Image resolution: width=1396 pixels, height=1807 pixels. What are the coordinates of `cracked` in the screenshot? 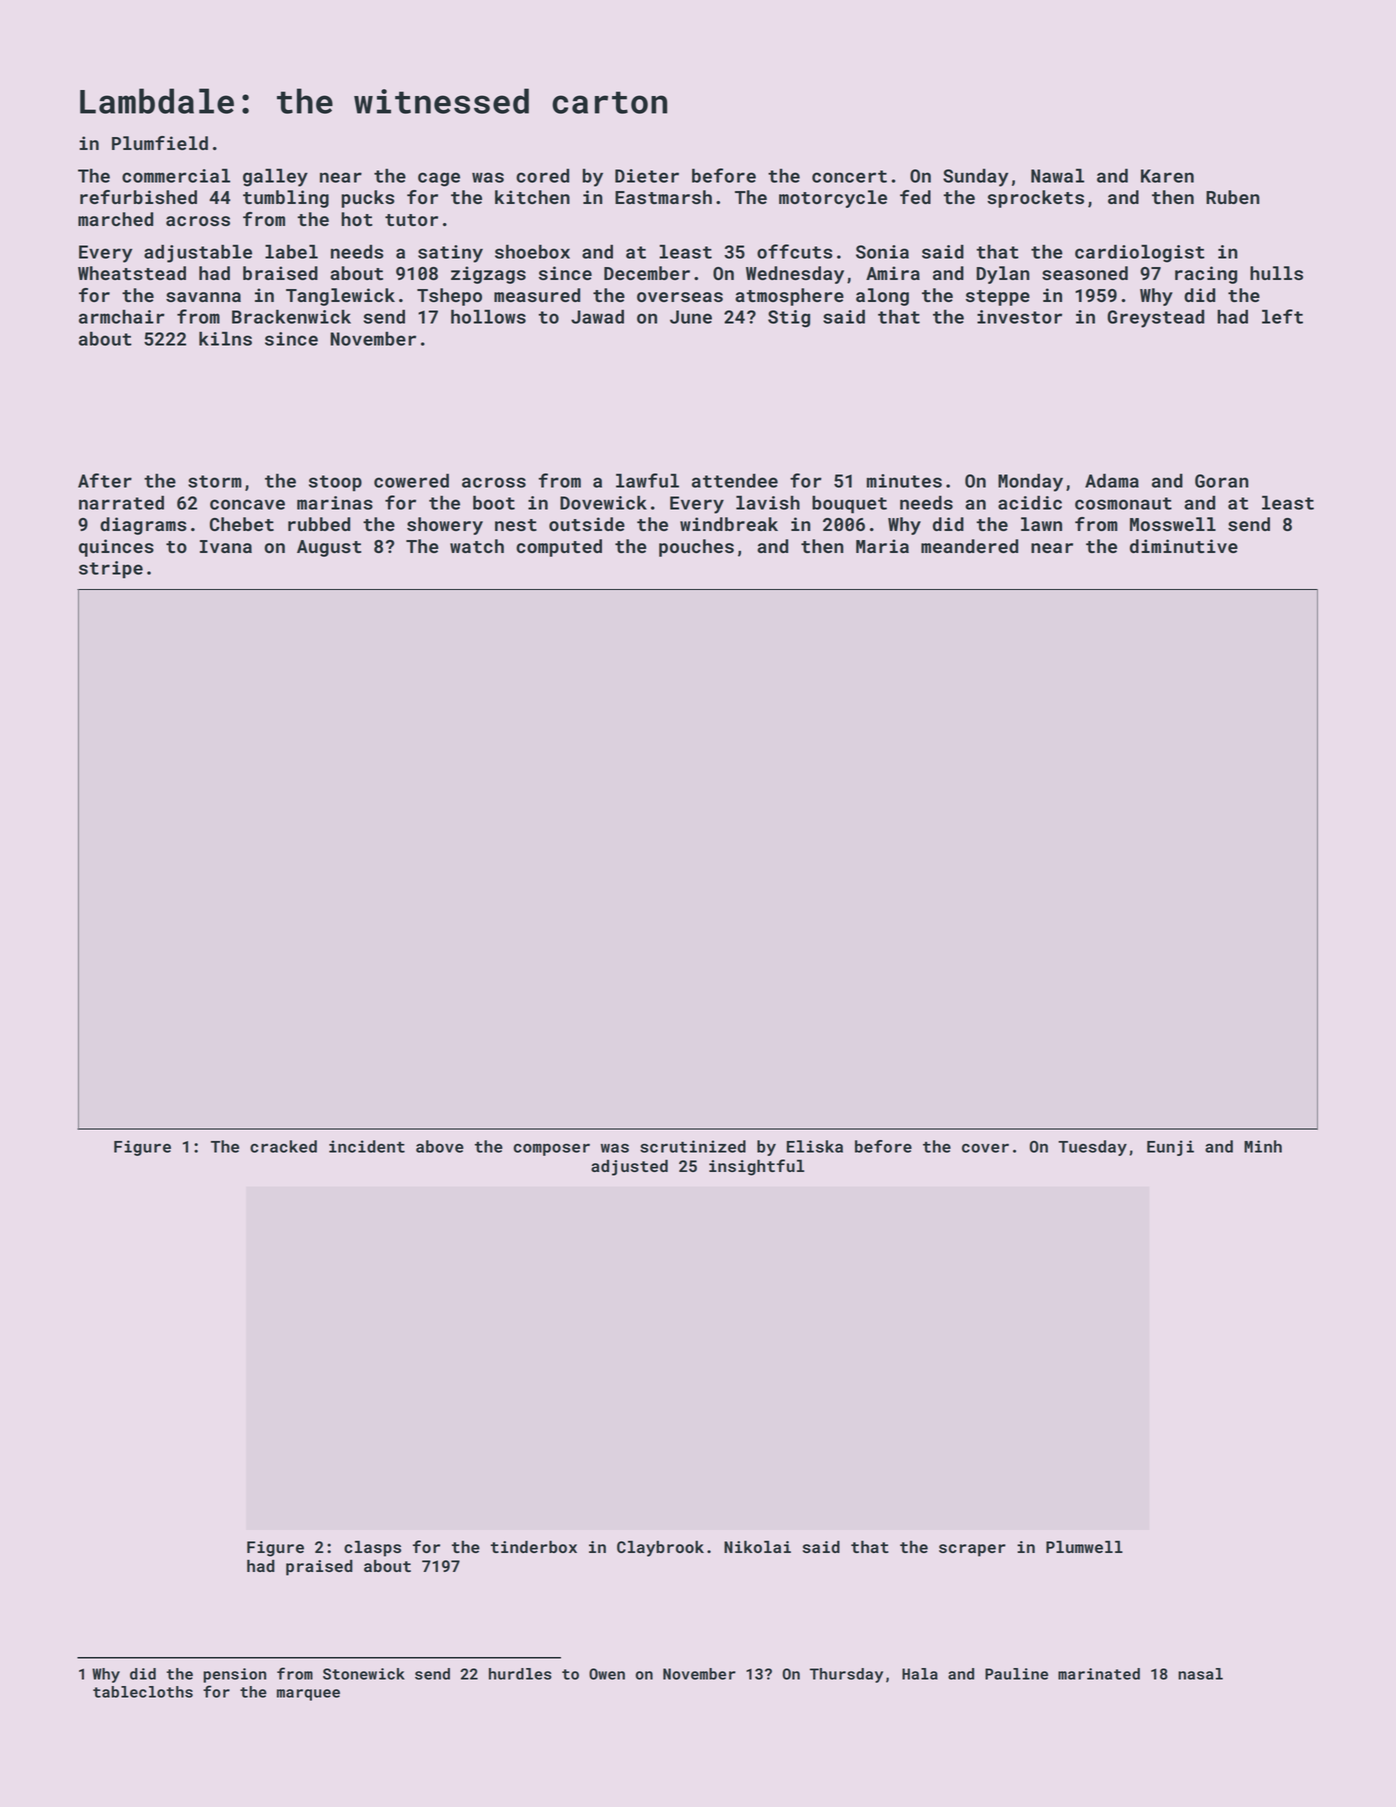 It's located at (283, 1146).
